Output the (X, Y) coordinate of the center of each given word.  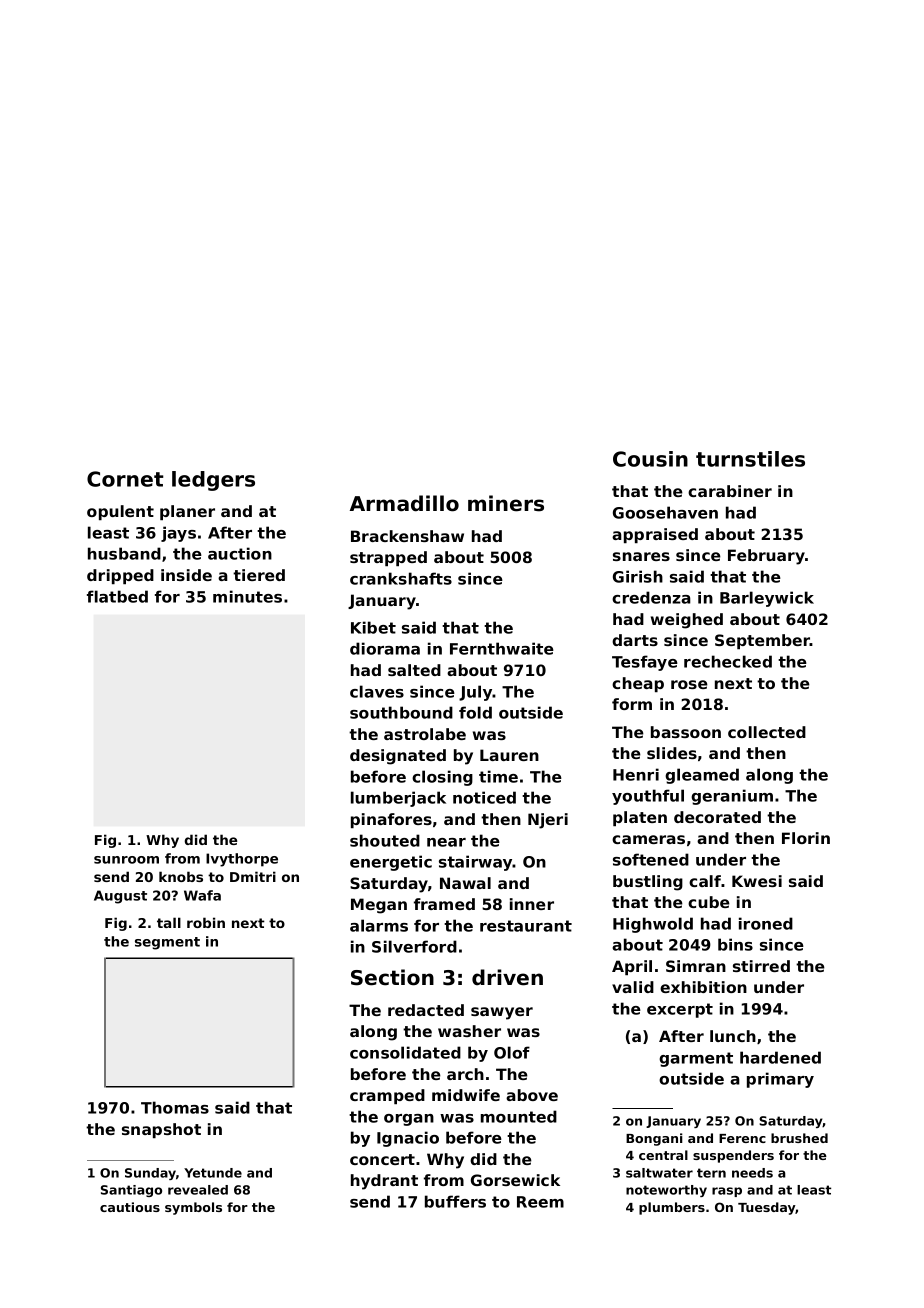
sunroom (126, 860)
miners (506, 503)
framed (444, 904)
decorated (717, 817)
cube (709, 902)
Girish (638, 576)
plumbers (672, 1208)
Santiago (131, 1191)
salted (414, 670)
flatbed (117, 596)
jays (178, 534)
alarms (379, 925)
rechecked (728, 661)
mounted (519, 1116)
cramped (387, 1096)
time (498, 776)
